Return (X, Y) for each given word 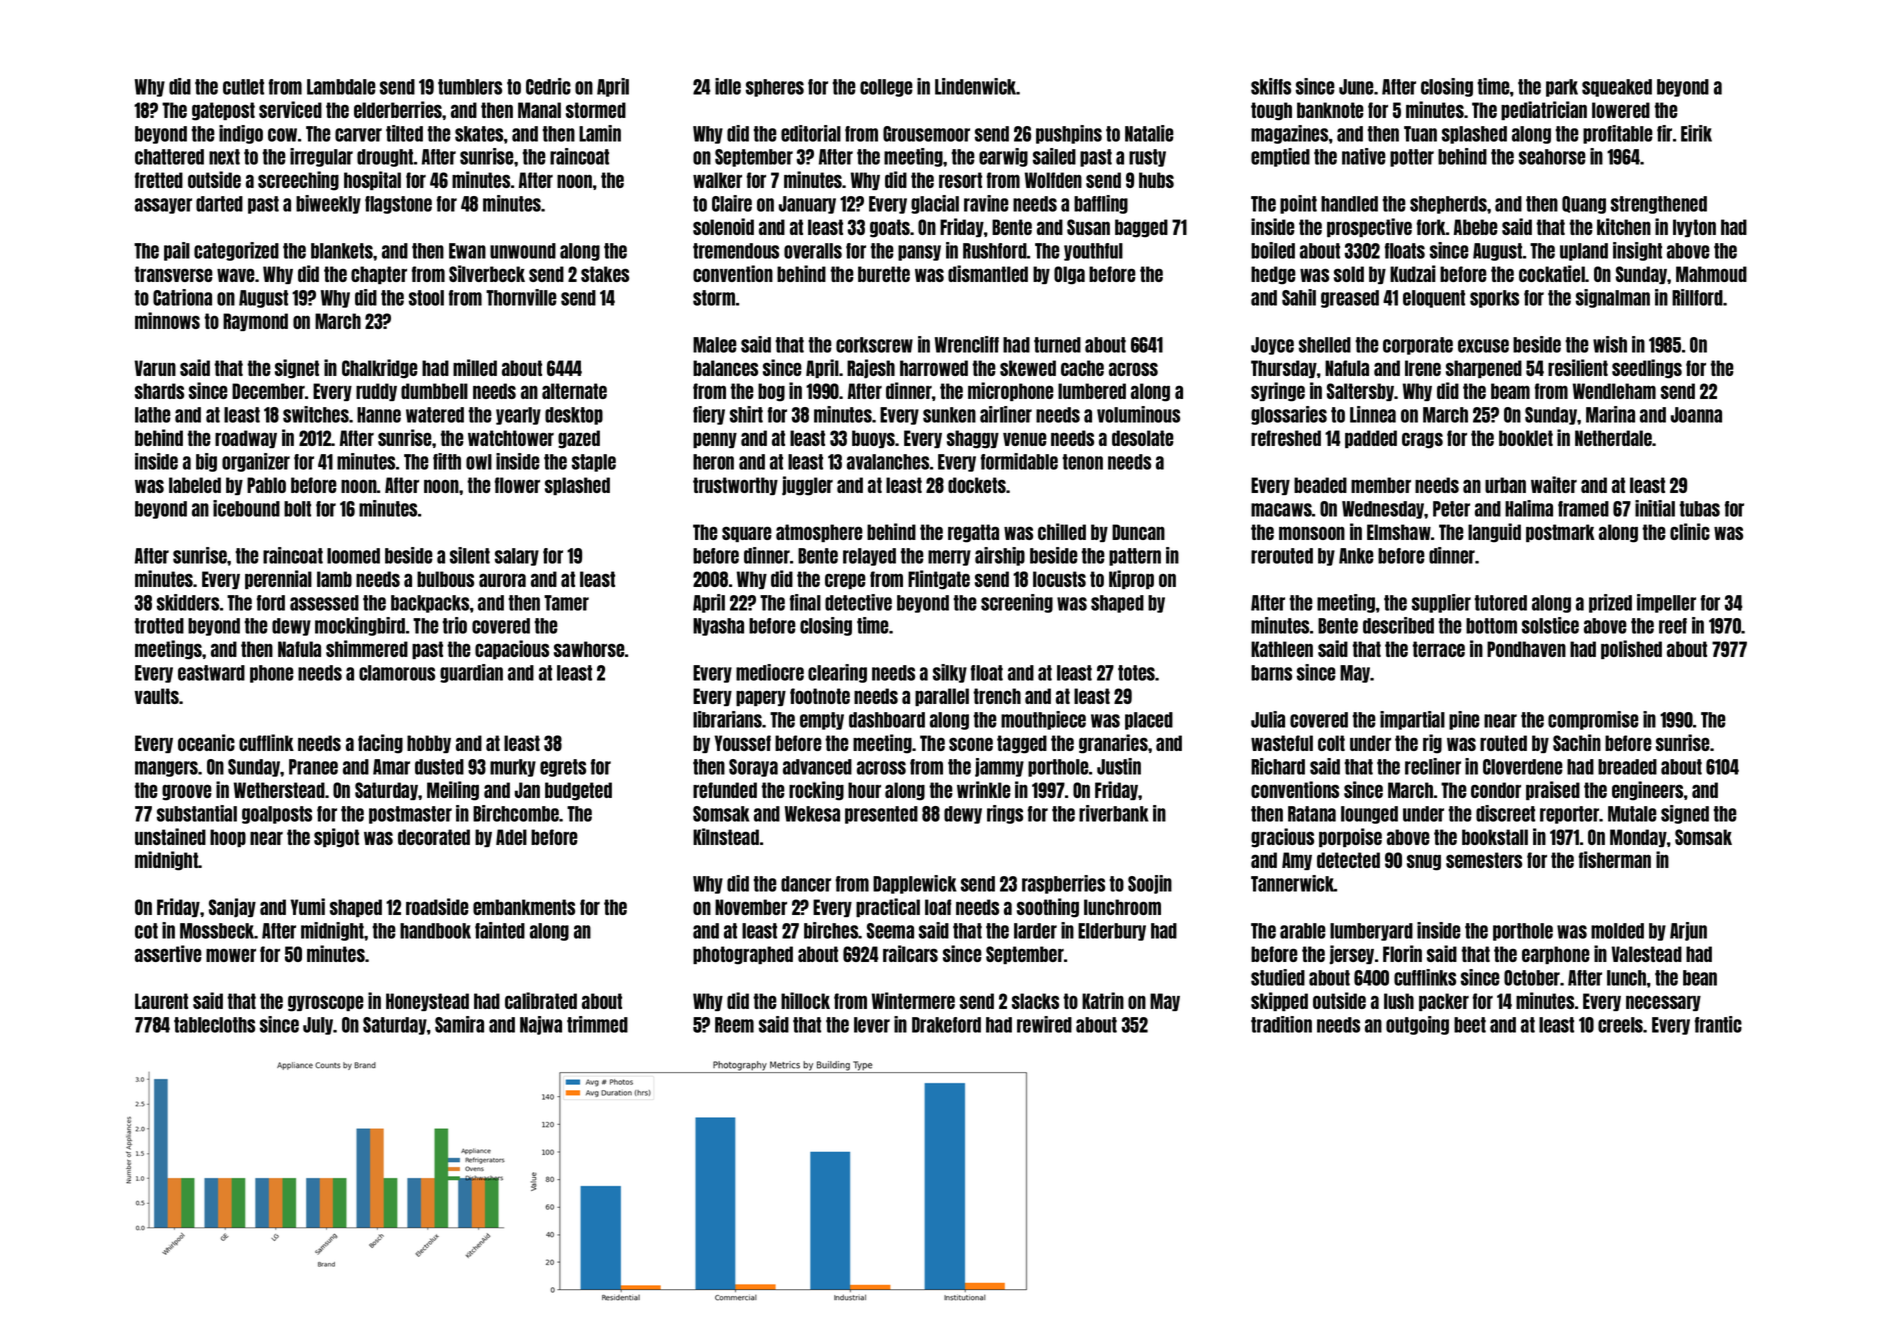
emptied (1280, 157)
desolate (1143, 438)
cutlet (243, 87)
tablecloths (214, 1025)
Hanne (379, 415)
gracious (1282, 838)
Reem (734, 1025)
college (886, 88)
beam (1510, 391)
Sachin (1577, 742)
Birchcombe (516, 813)
